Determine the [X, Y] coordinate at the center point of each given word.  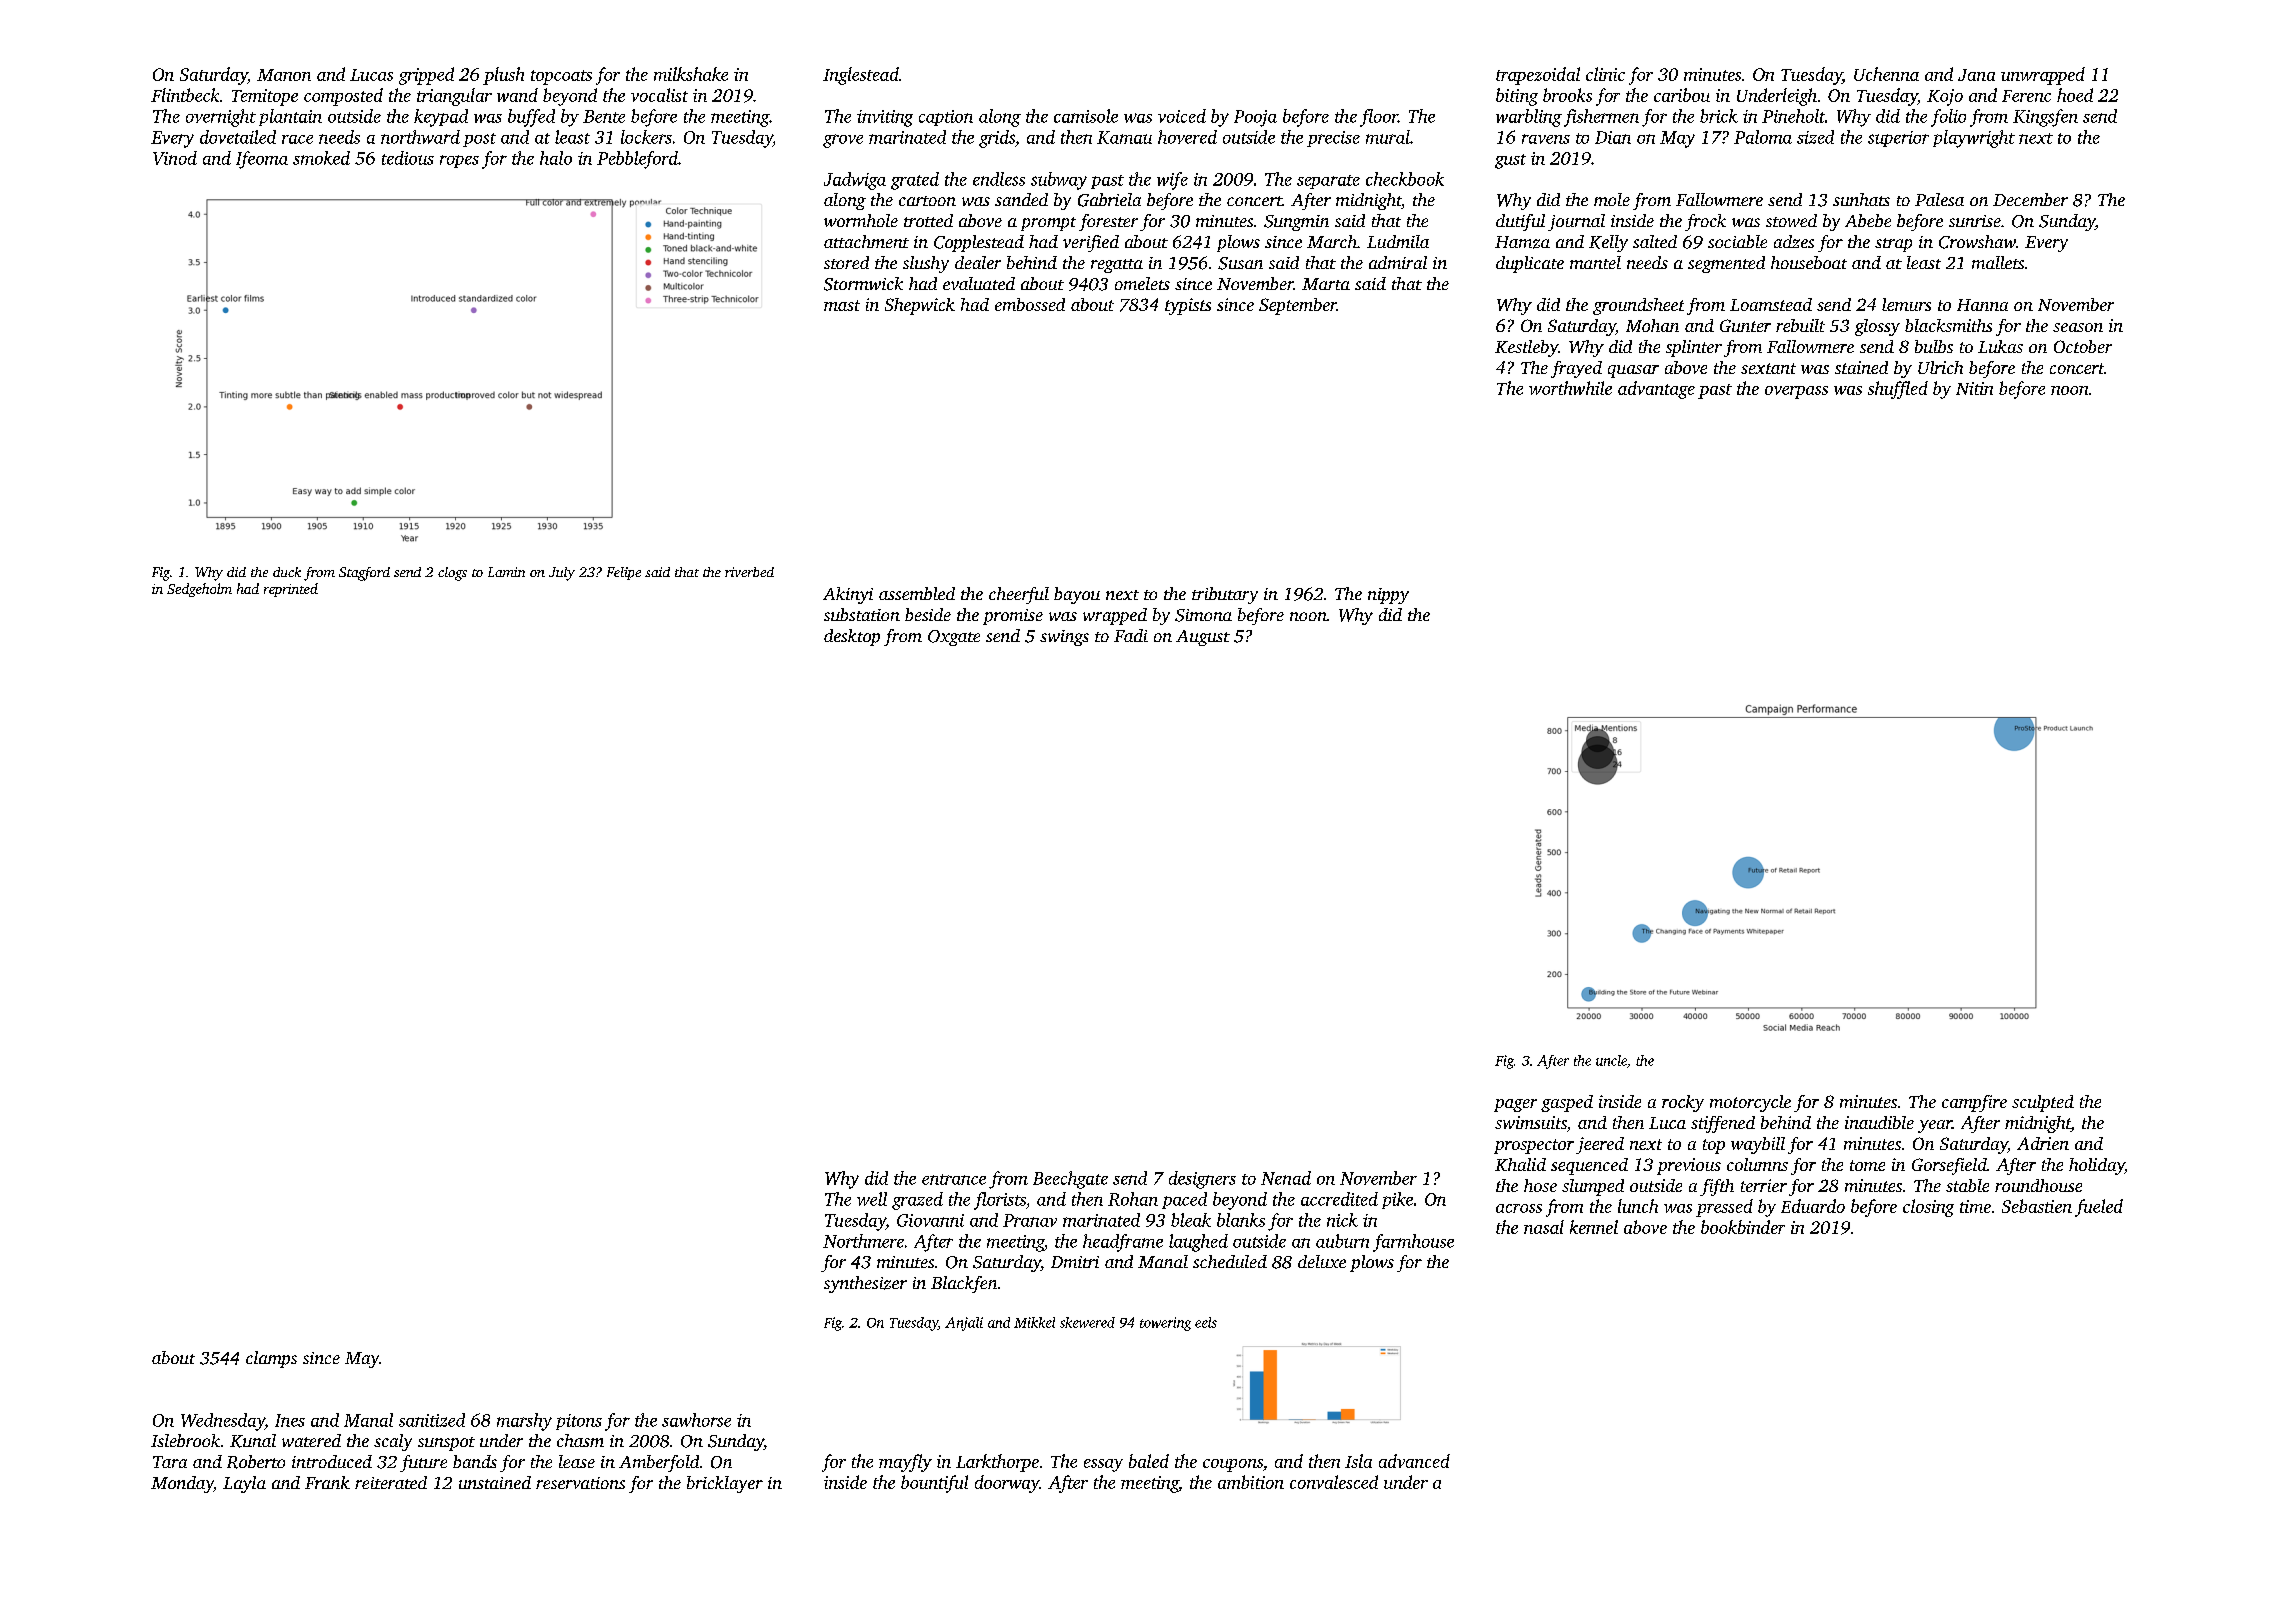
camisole [1086, 116]
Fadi [1131, 635]
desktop [852, 637]
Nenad [1286, 1178]
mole [1612, 199]
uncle [1611, 1060]
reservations [580, 1483]
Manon [284, 75]
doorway [1007, 1484]
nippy [1388, 596]
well [872, 1199]
